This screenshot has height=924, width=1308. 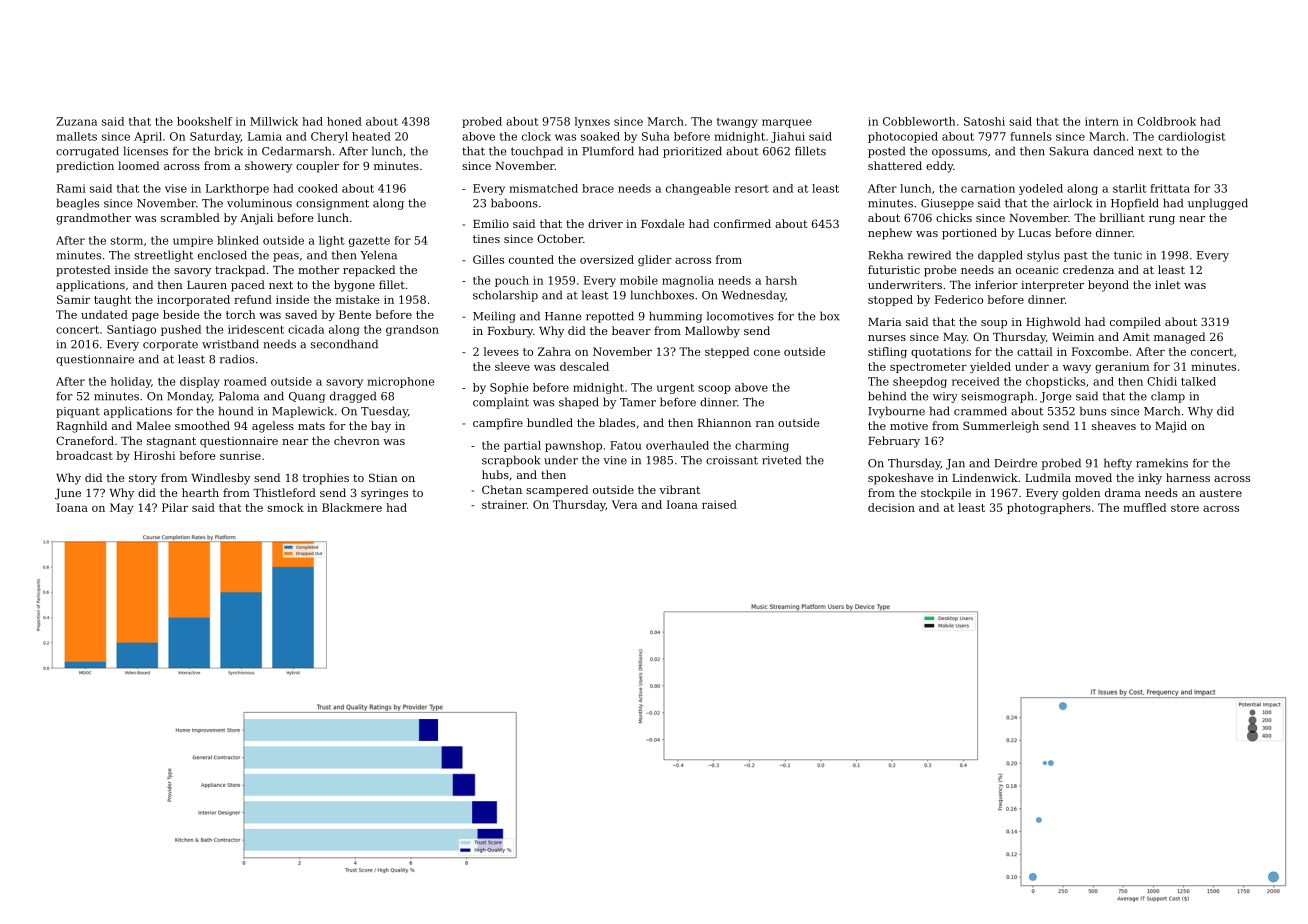 I want to click on harsh, so click(x=781, y=280).
